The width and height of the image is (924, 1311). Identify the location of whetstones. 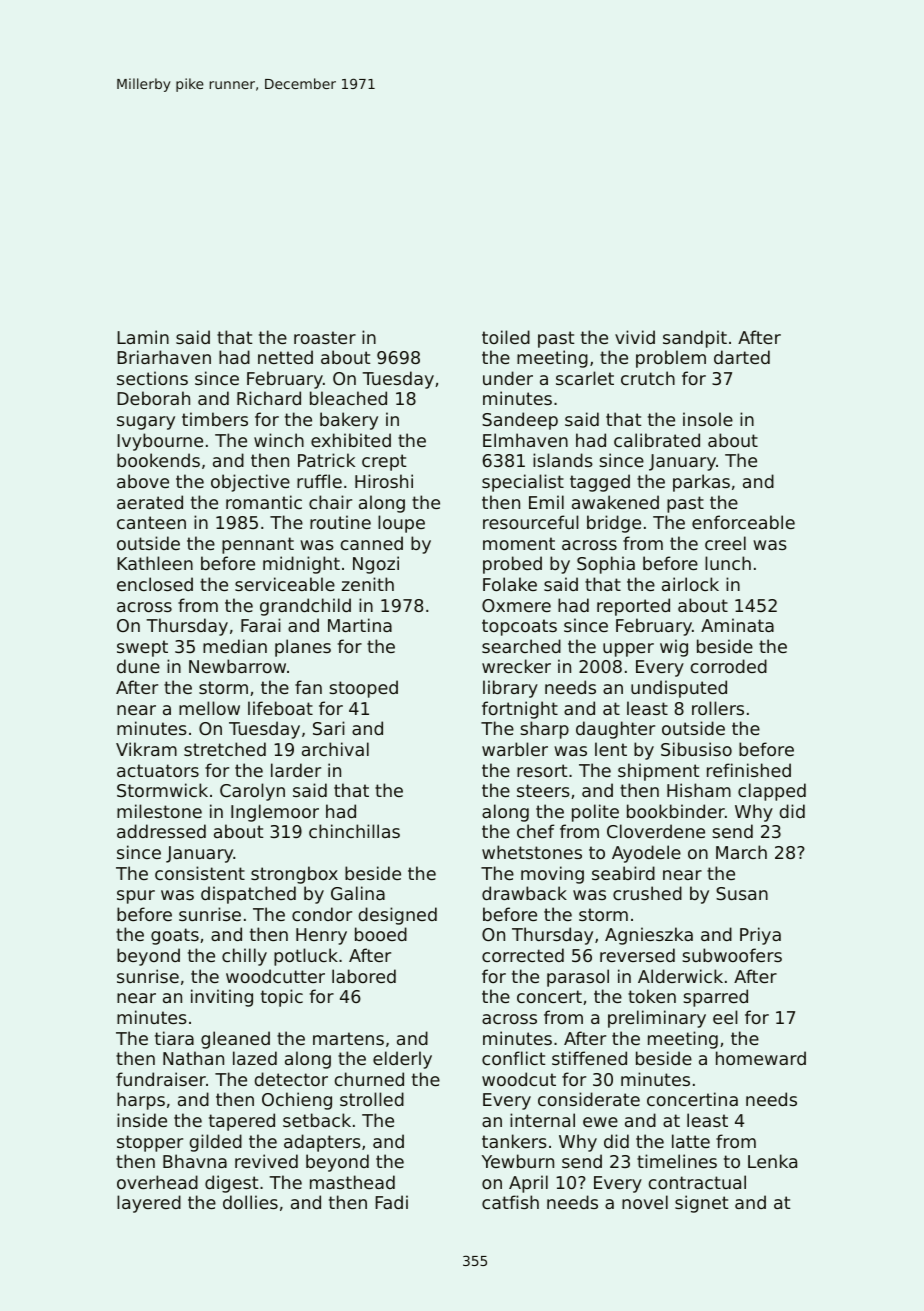
(532, 852).
